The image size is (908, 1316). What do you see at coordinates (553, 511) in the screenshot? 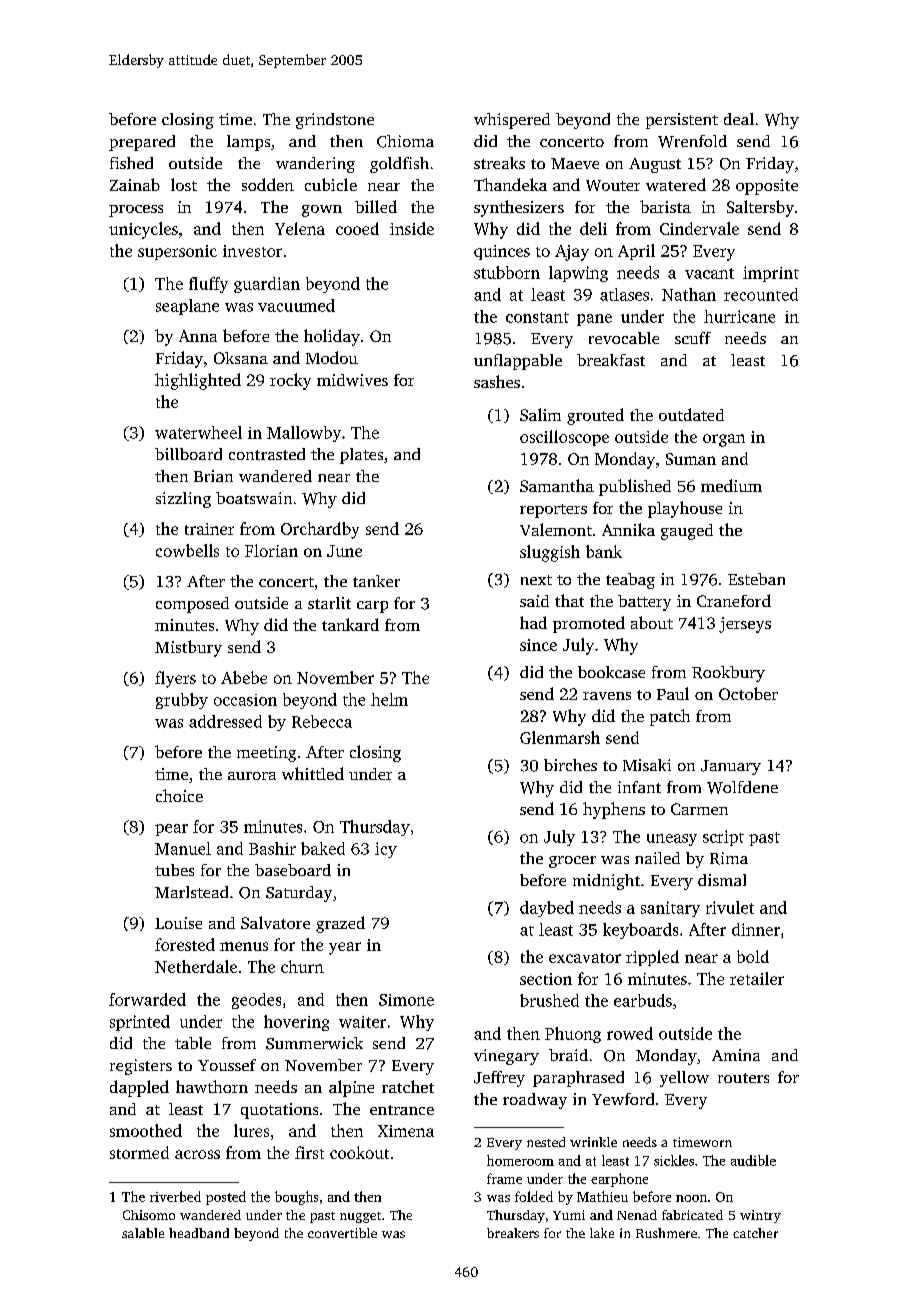
I see `reporters` at bounding box center [553, 511].
